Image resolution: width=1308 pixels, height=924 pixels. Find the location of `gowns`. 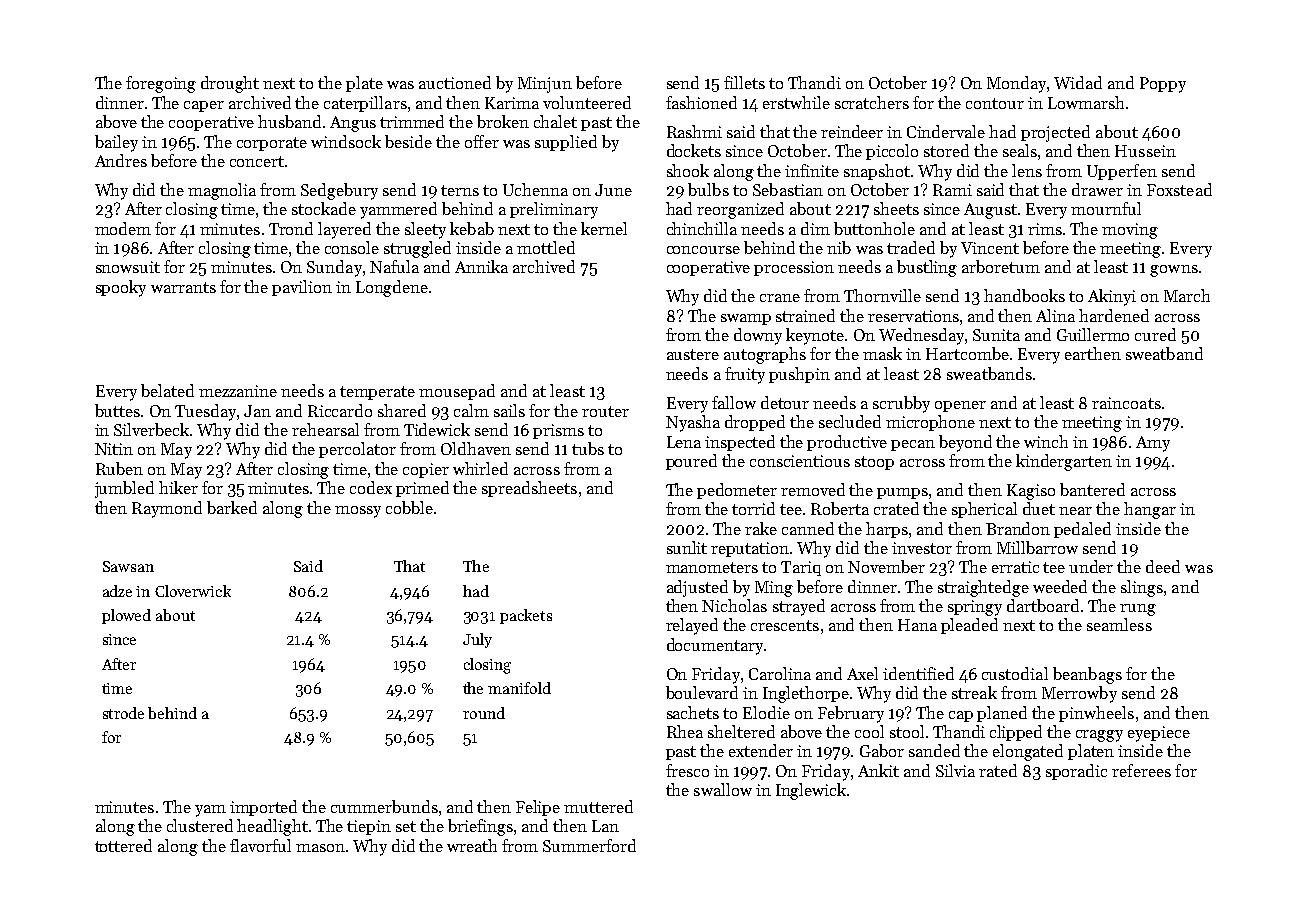

gowns is located at coordinates (1174, 271).
